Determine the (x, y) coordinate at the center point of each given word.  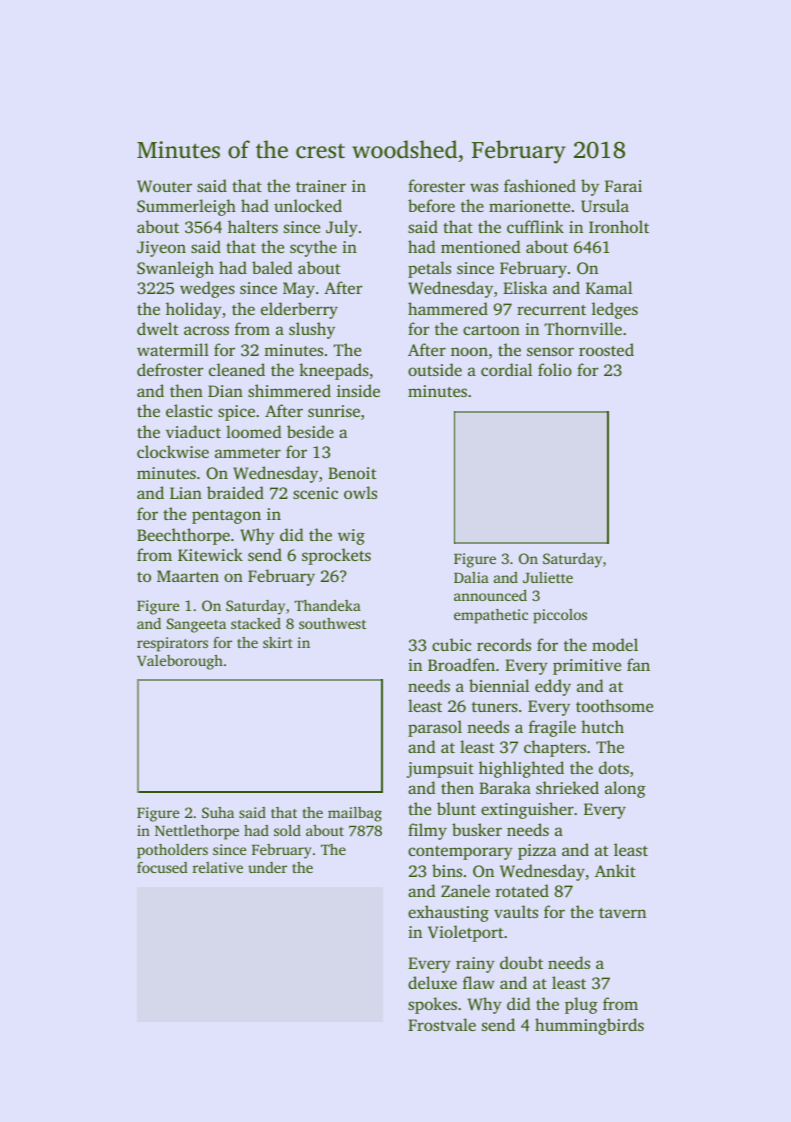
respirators (172, 644)
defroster (170, 369)
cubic (451, 644)
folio (555, 369)
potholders (172, 851)
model (615, 644)
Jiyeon (161, 249)
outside (435, 369)
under (267, 867)
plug (581, 1005)
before (431, 205)
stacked (256, 623)
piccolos (560, 616)
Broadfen (461, 664)
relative (218, 867)
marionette (529, 206)
